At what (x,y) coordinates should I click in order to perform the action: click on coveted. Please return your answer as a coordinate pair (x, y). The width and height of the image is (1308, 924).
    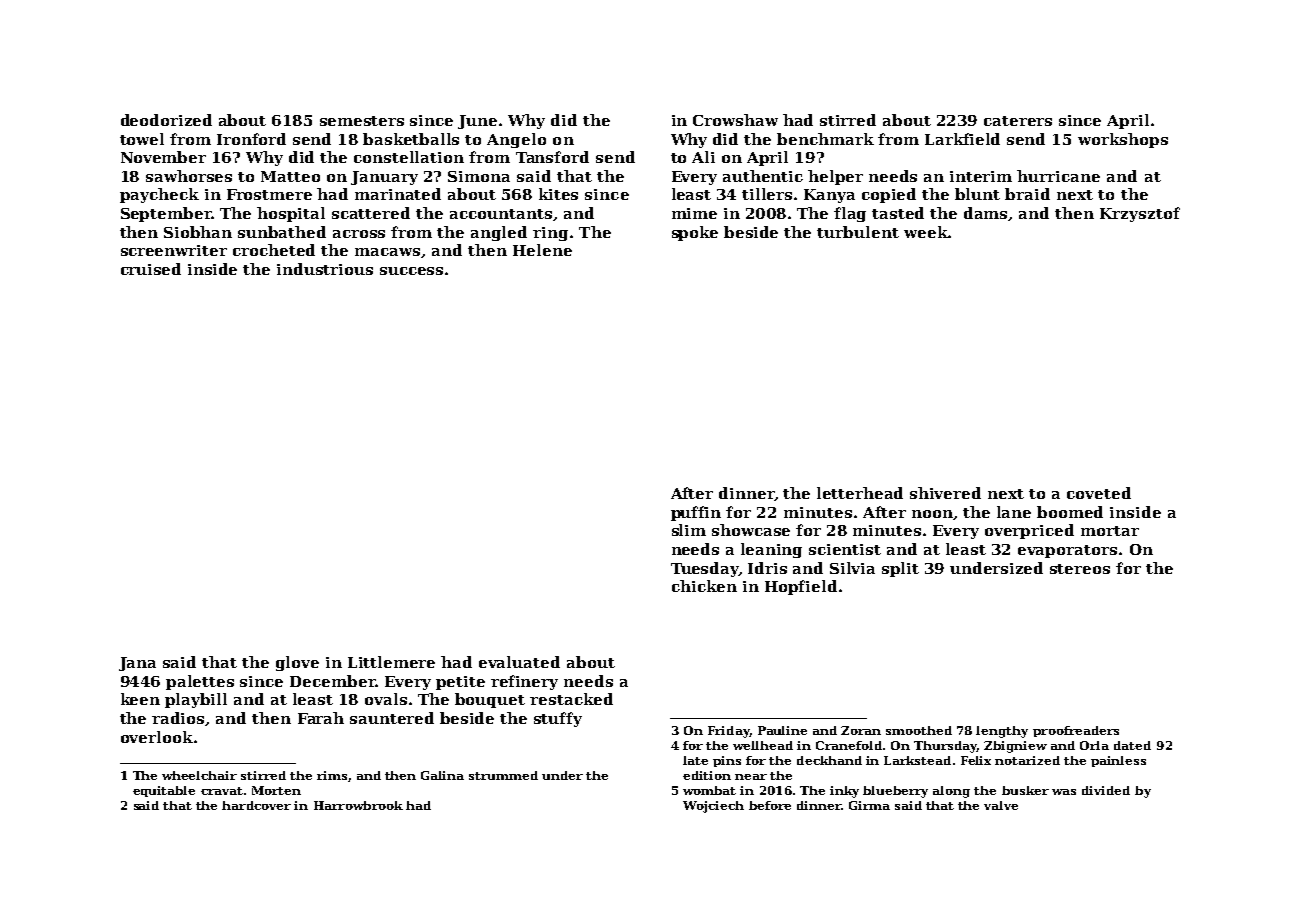
    Looking at the image, I should click on (1099, 493).
